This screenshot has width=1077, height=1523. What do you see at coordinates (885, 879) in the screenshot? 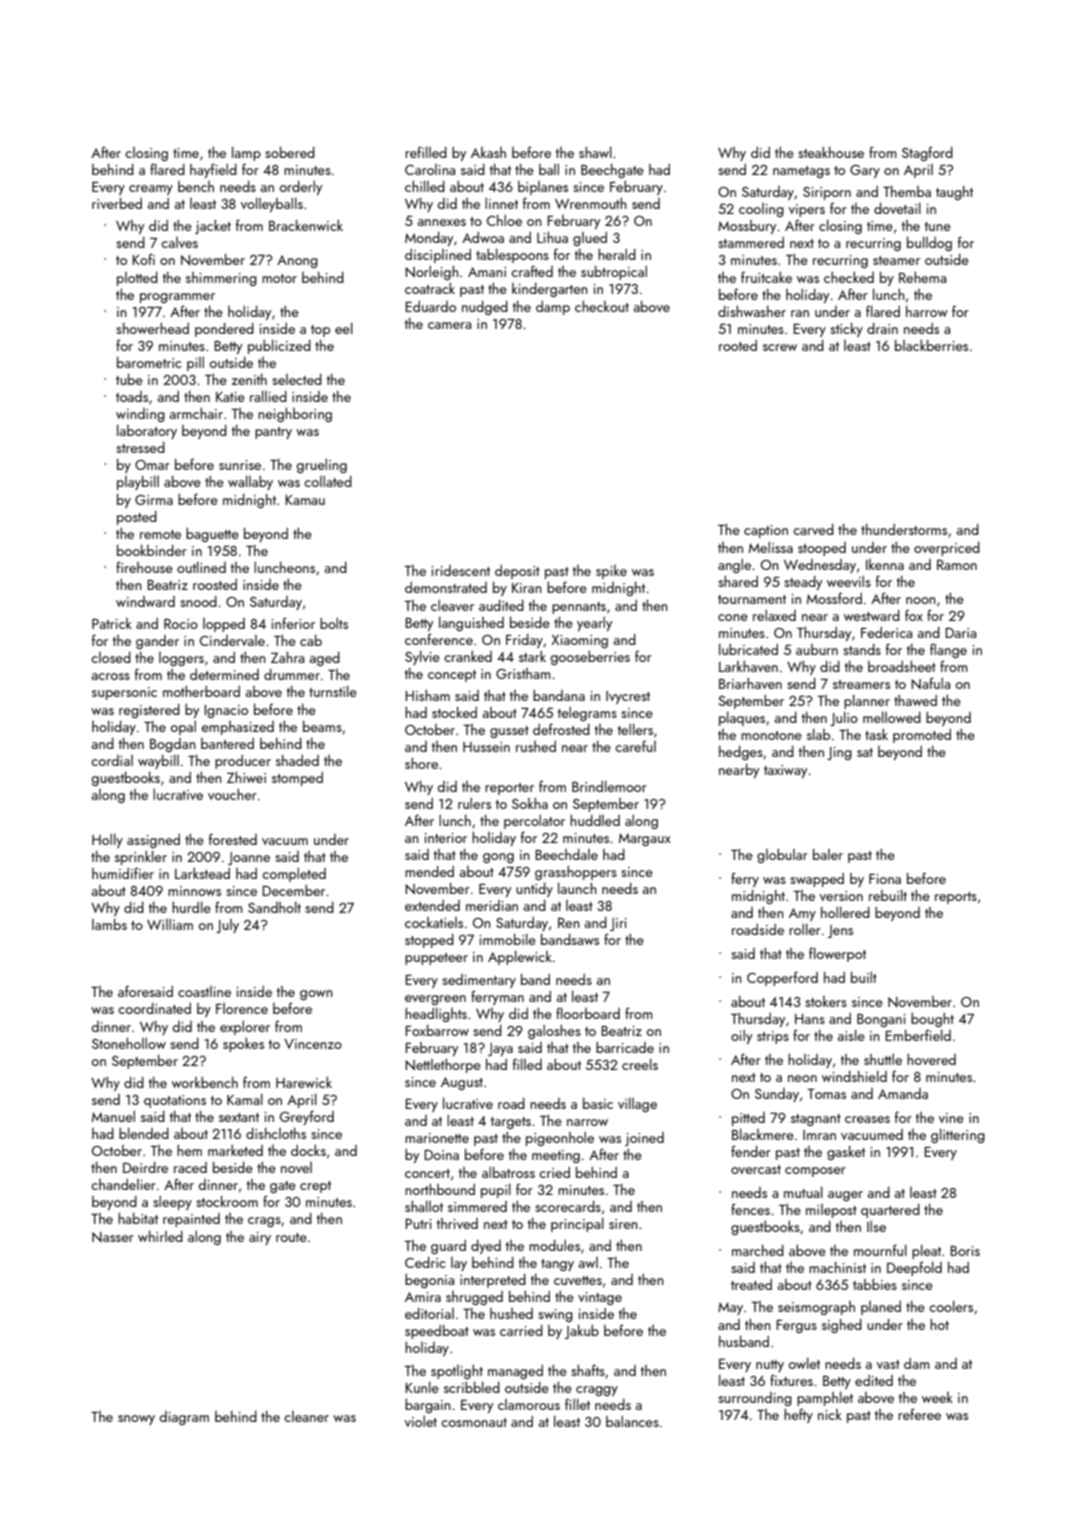
I see `Fiona` at bounding box center [885, 879].
